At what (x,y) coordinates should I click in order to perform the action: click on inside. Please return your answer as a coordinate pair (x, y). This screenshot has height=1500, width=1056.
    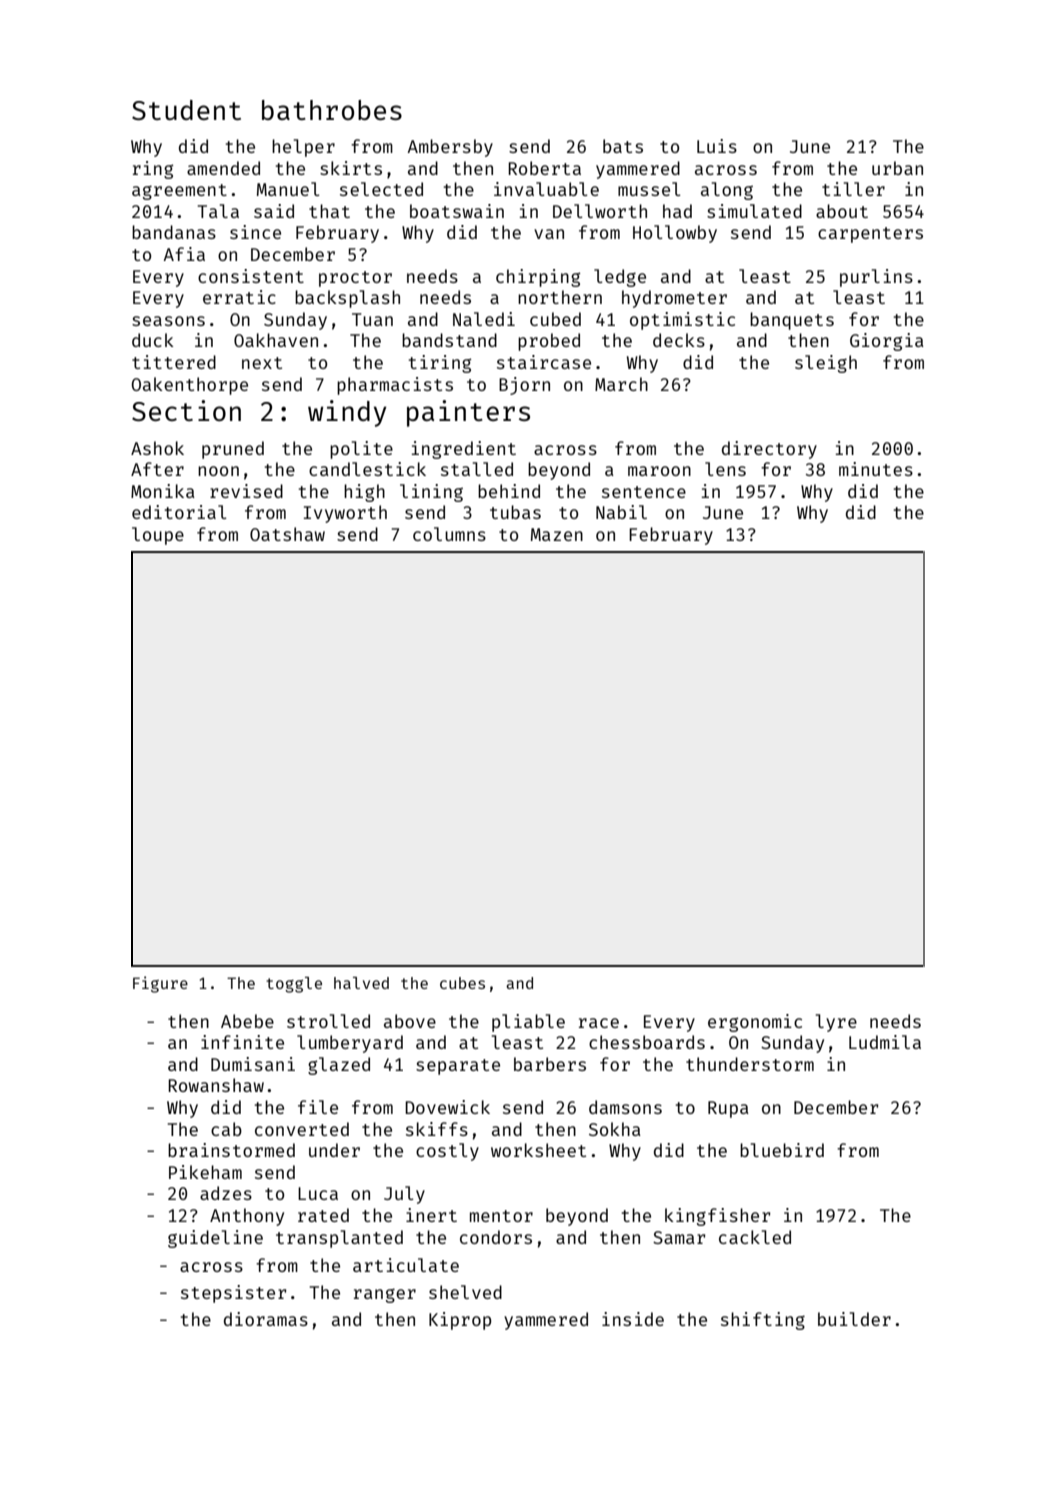
    Looking at the image, I should click on (633, 1319).
